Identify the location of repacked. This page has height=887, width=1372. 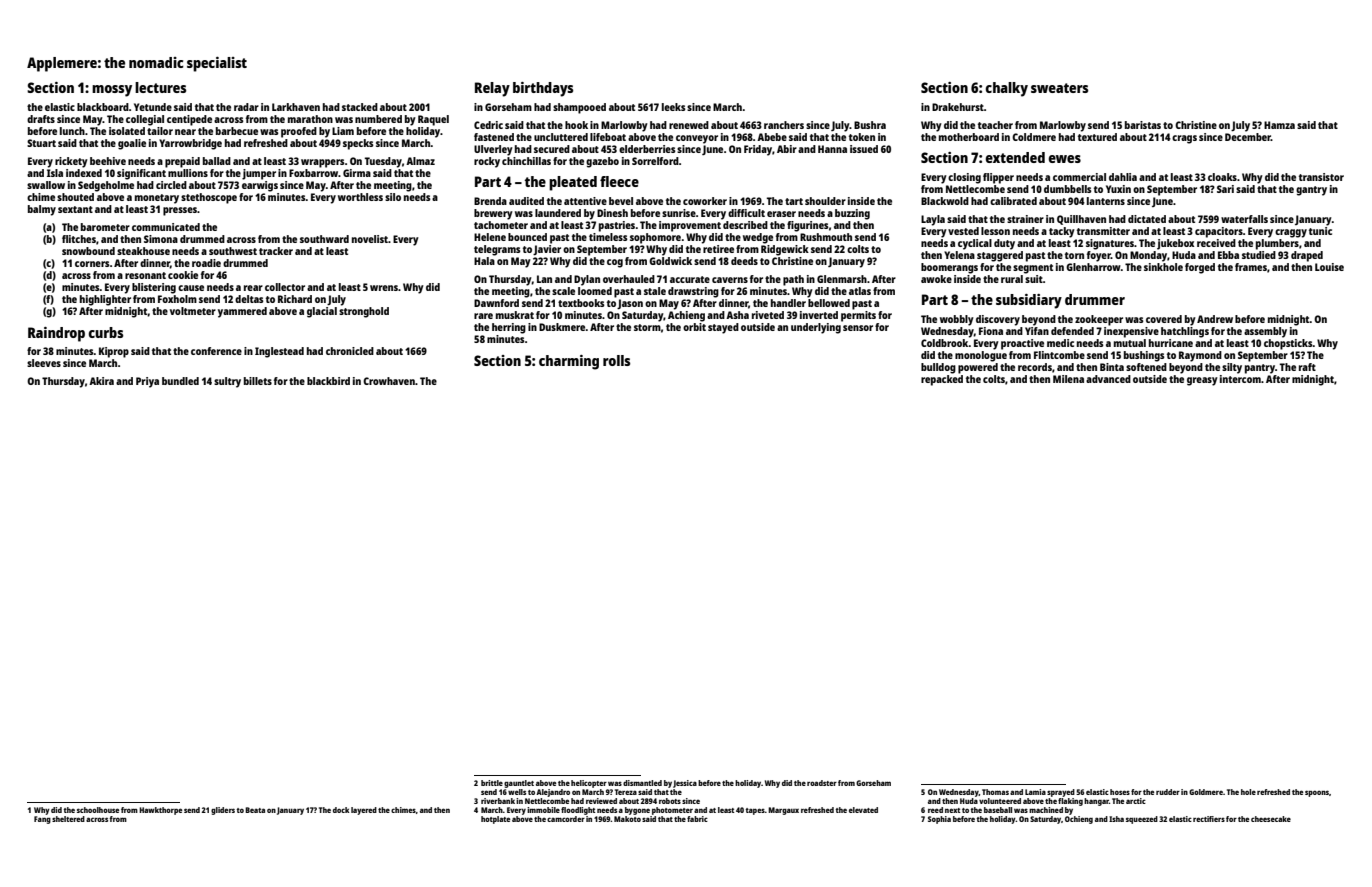
(942, 380).
